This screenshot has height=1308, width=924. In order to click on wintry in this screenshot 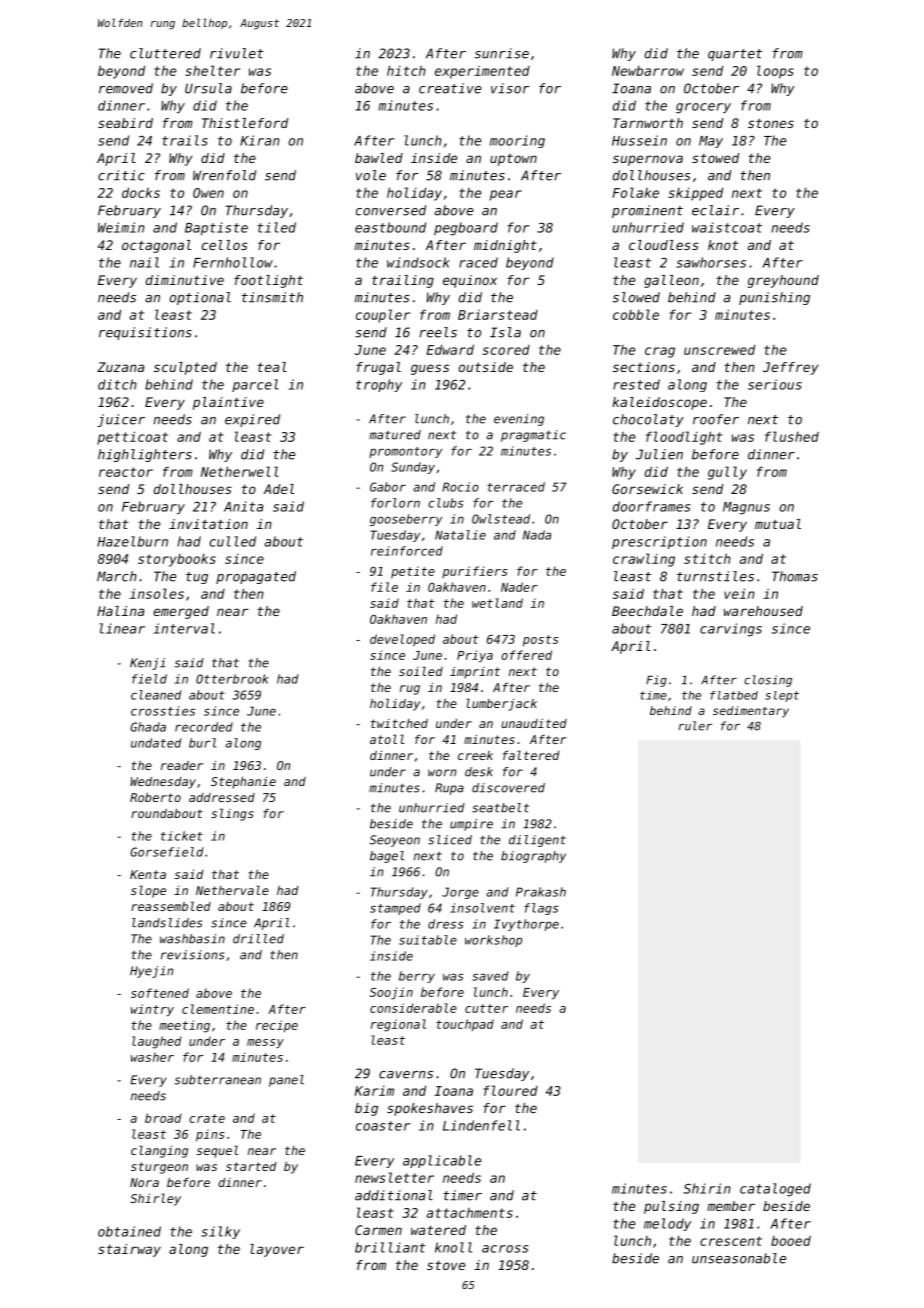, I will do `click(152, 1010)`.
